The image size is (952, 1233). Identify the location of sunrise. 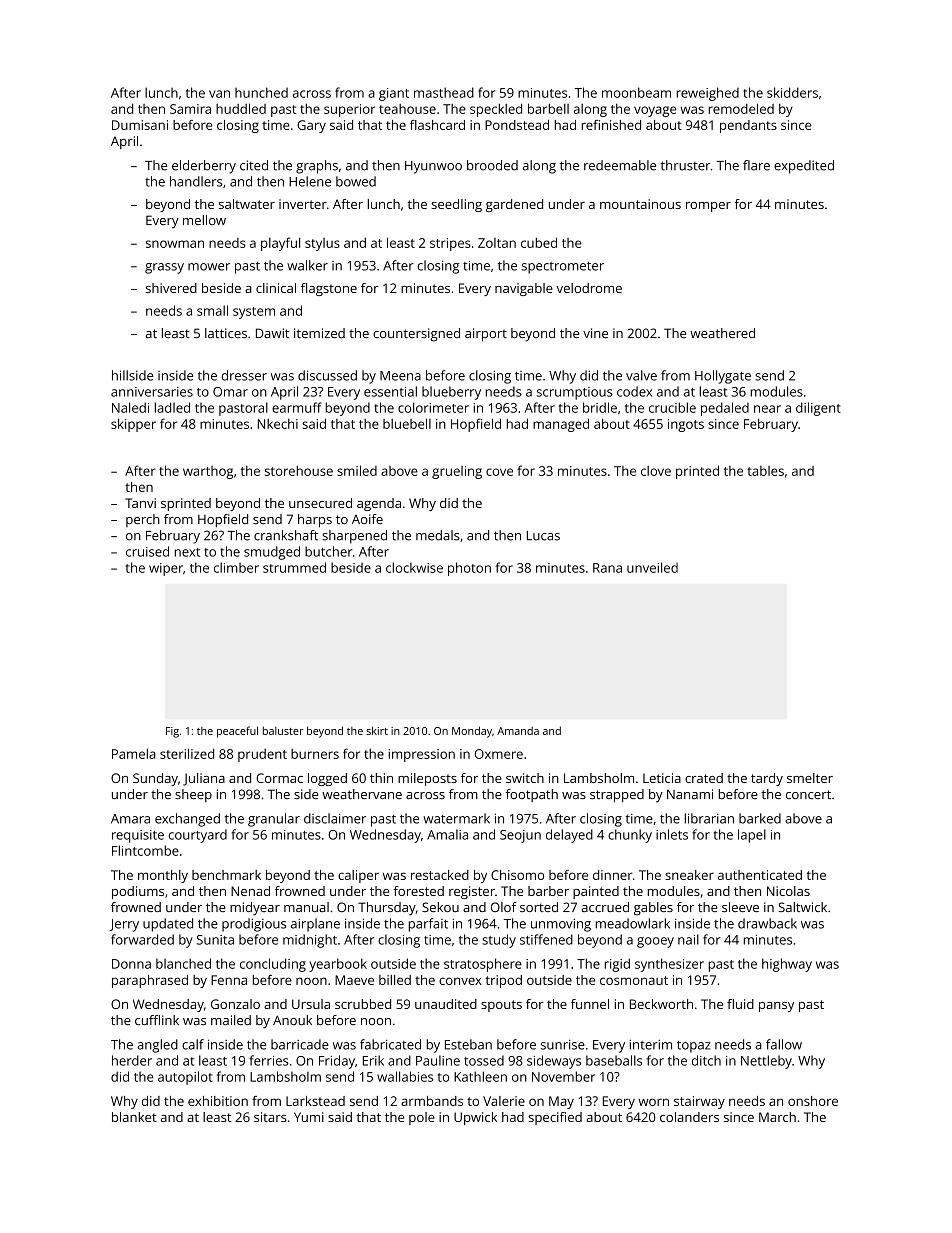
(563, 1044).
